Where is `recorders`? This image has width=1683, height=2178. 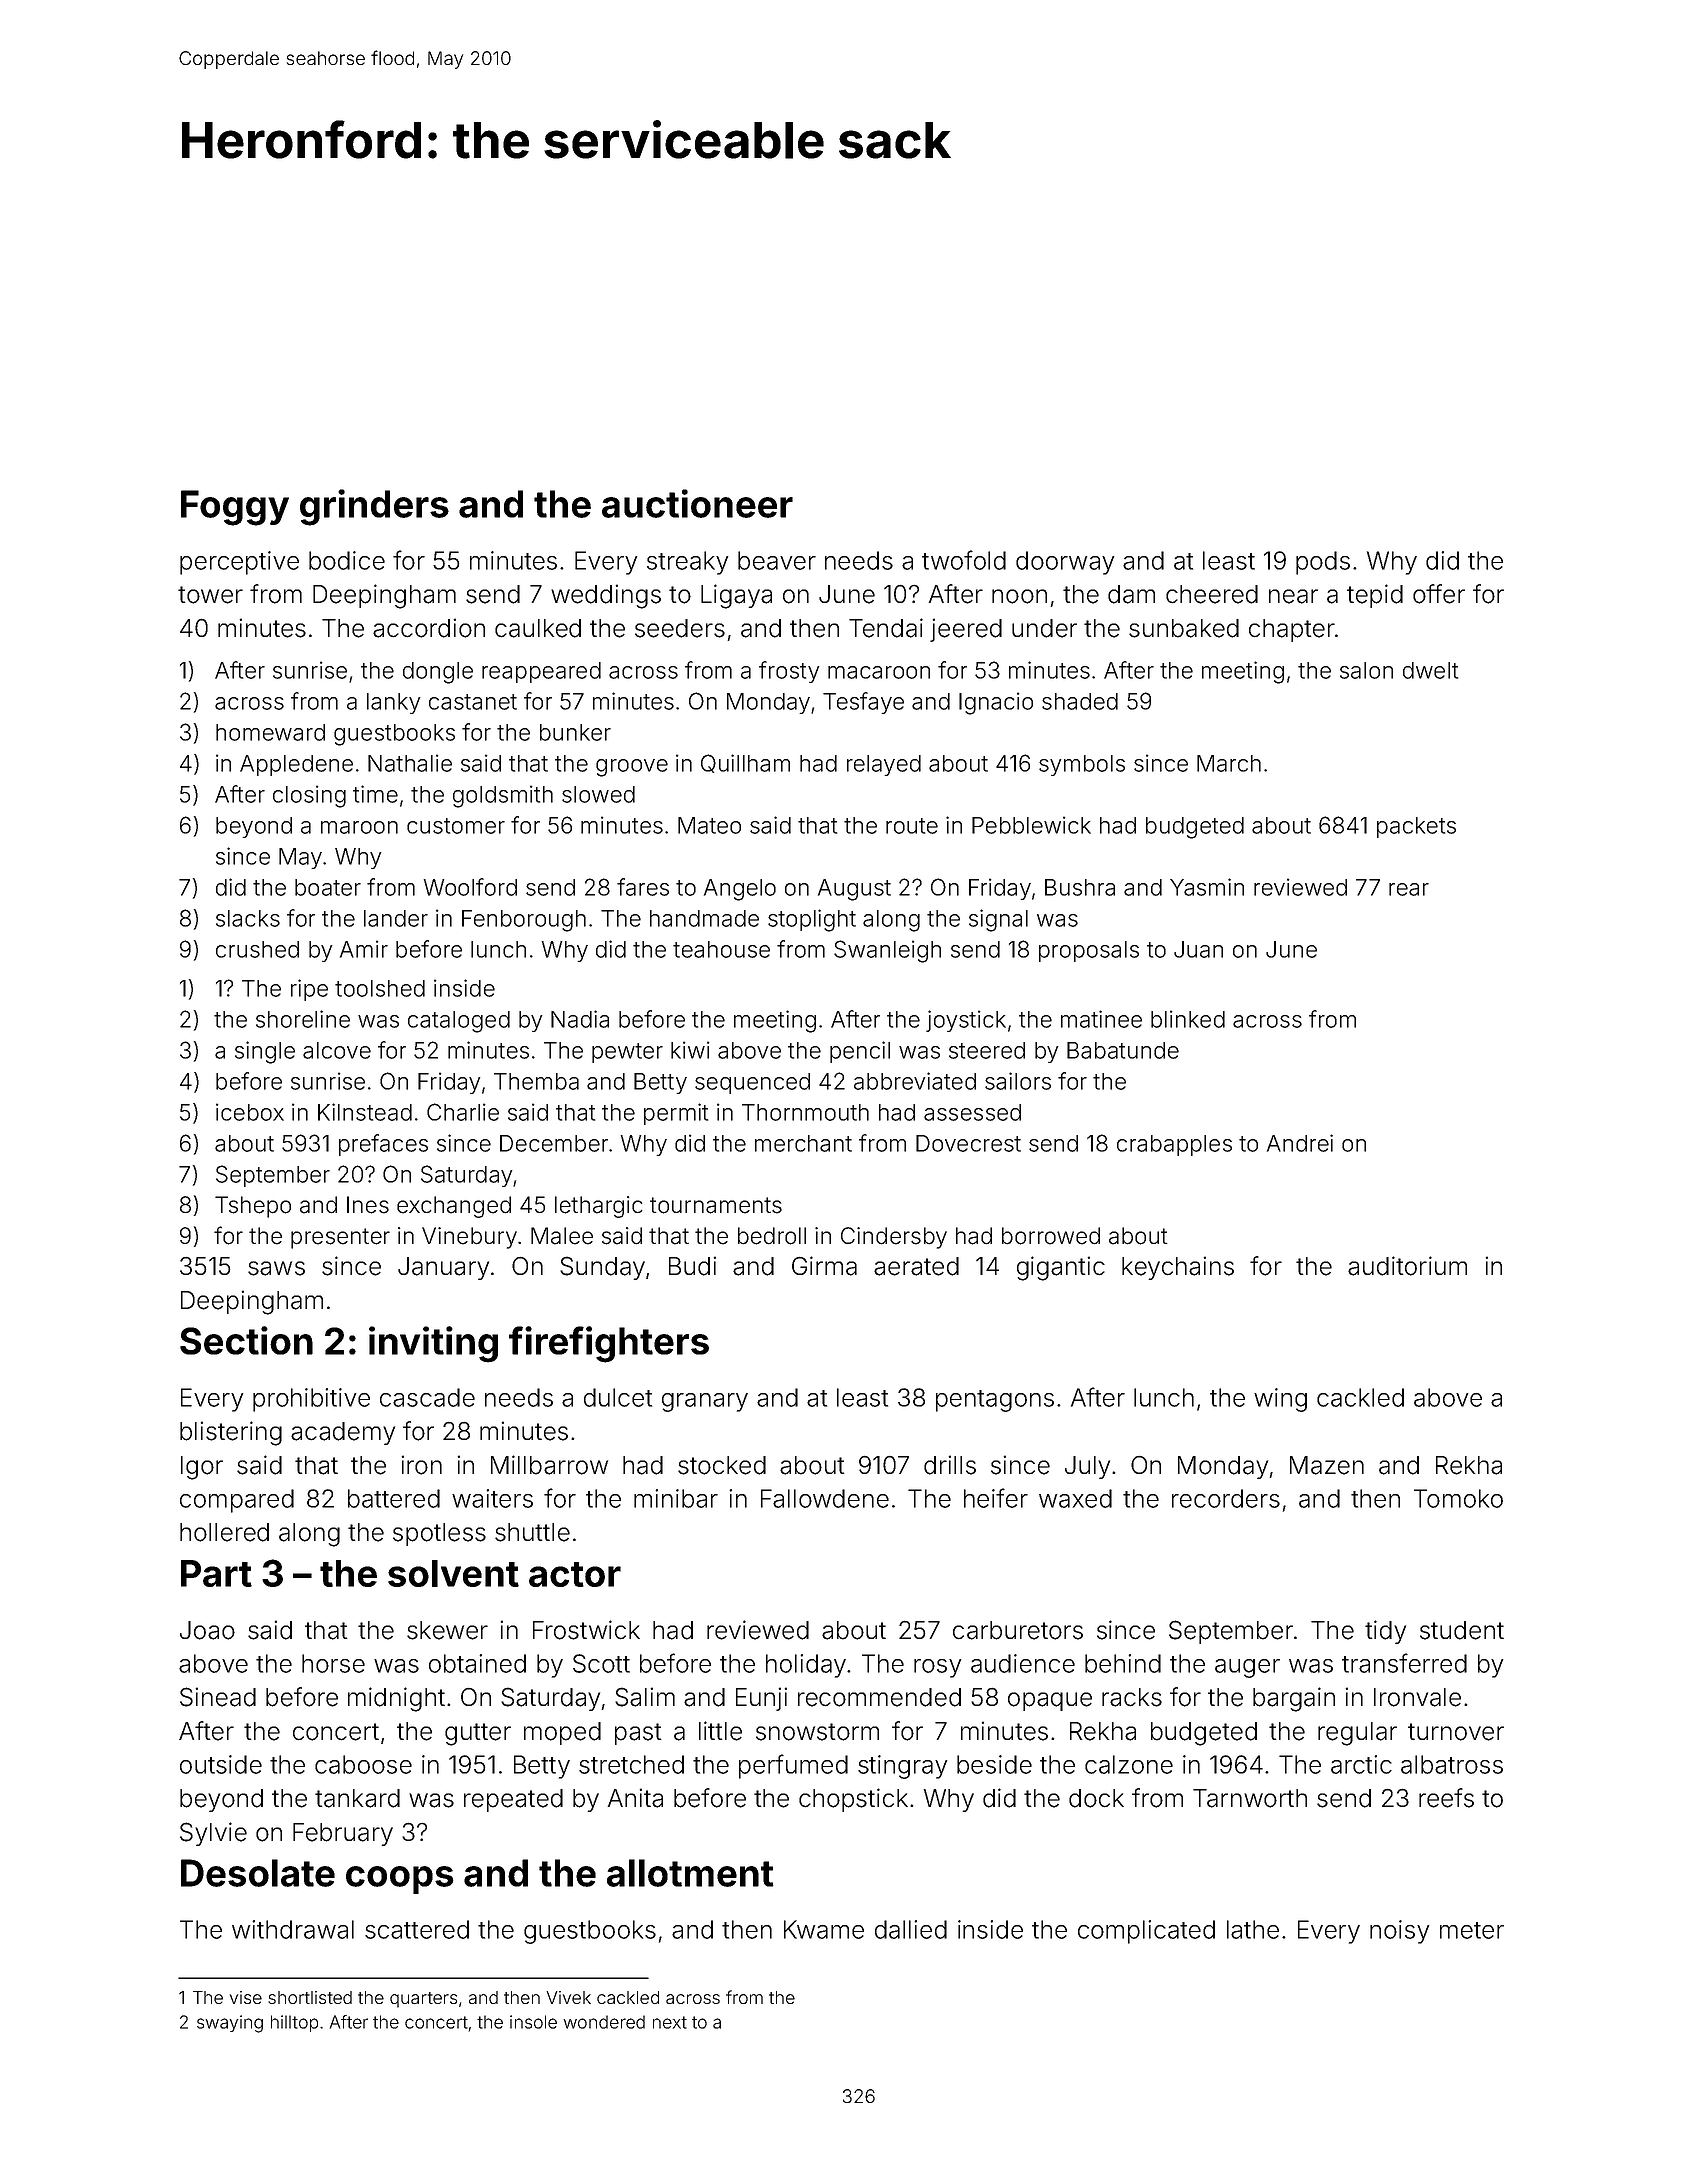
recorders is located at coordinates (1226, 1498).
